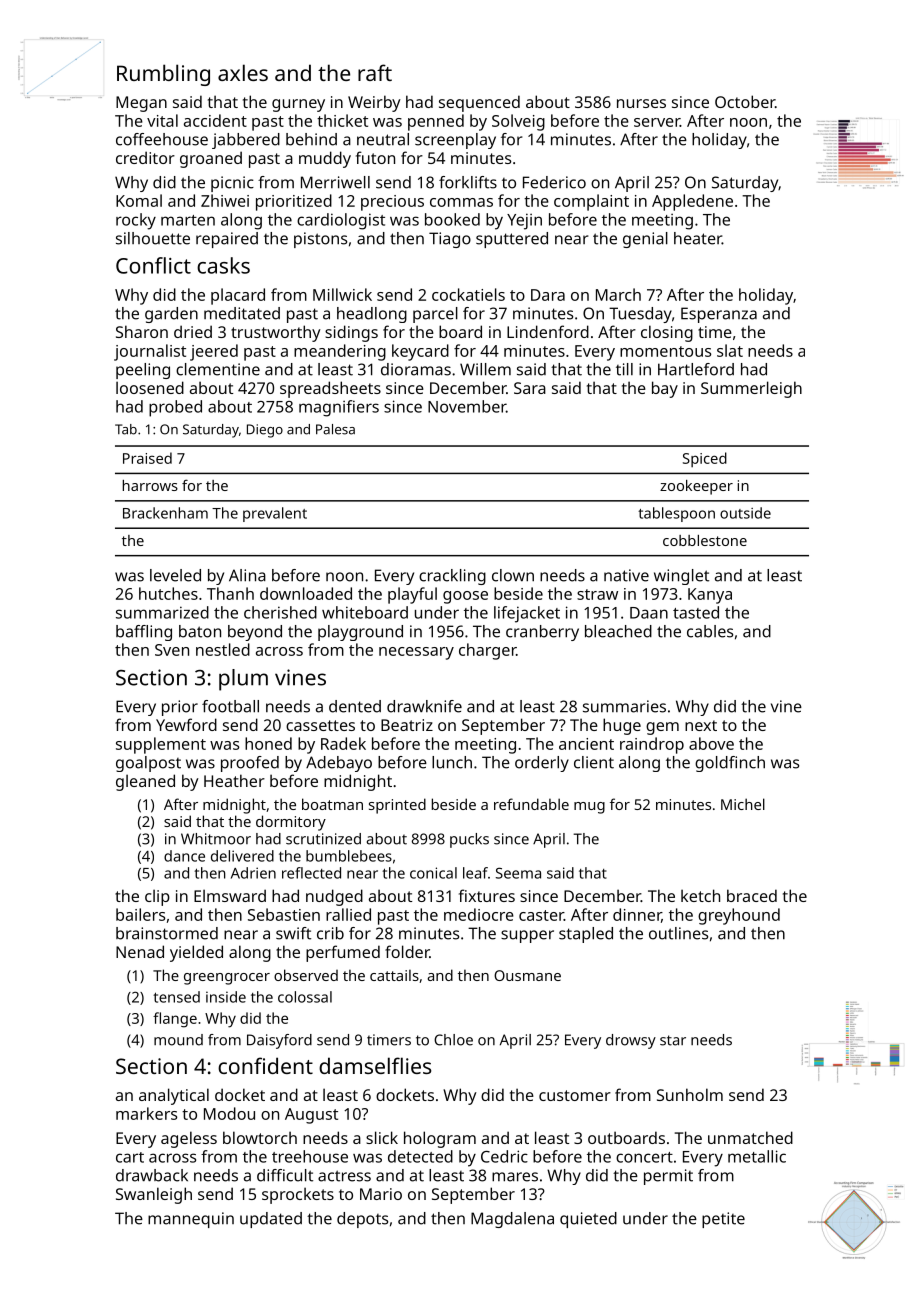  Describe the element at coordinates (416, 369) in the image. I see `dioramas` at that location.
